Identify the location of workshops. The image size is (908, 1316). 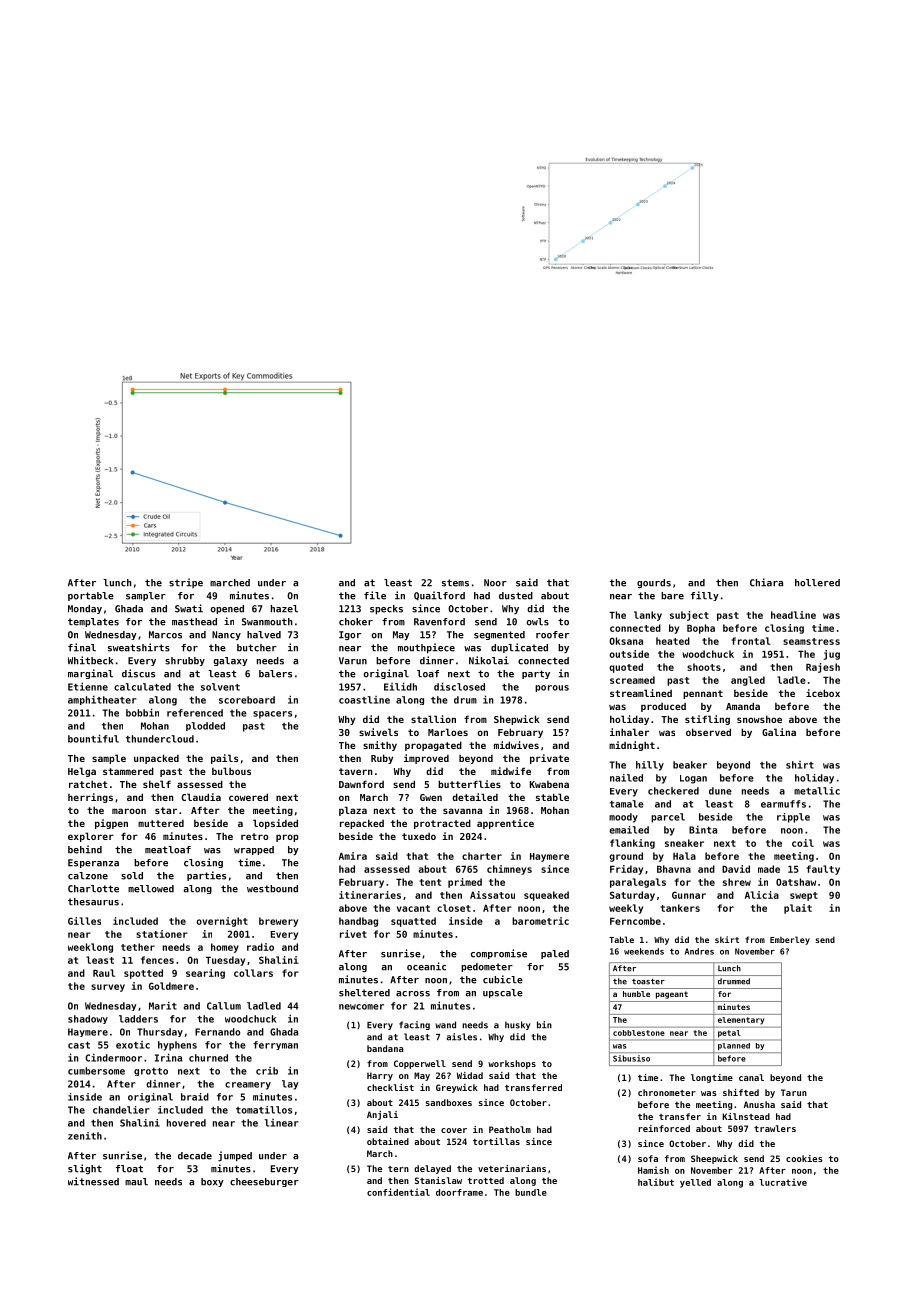
(512, 1064).
